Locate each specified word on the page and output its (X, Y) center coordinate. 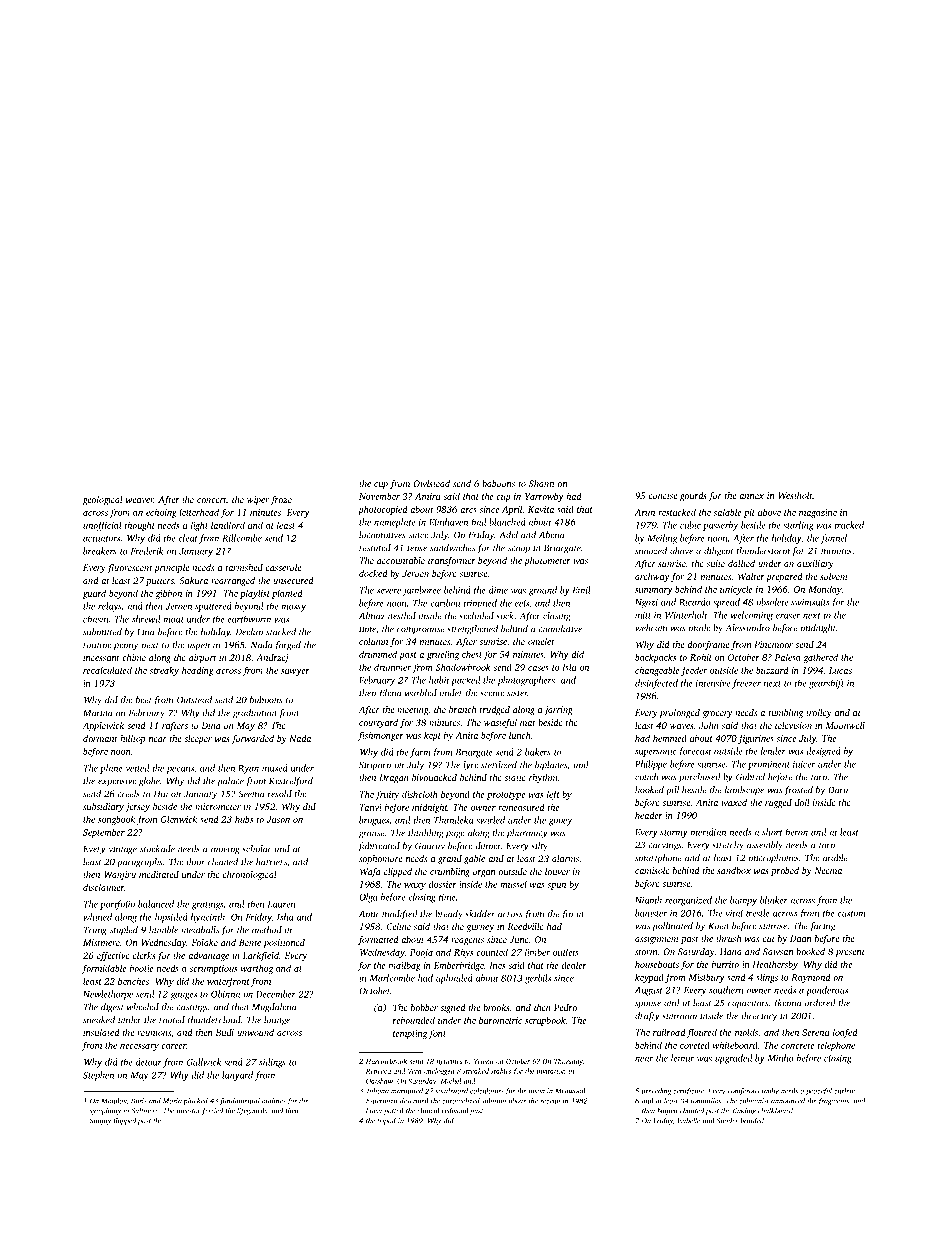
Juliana (377, 1091)
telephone (836, 1046)
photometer (547, 561)
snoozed (651, 551)
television (793, 725)
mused (275, 768)
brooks (496, 1007)
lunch (520, 735)
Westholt (795, 495)
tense (417, 549)
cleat (188, 538)
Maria (172, 1101)
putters (160, 582)
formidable (104, 969)
